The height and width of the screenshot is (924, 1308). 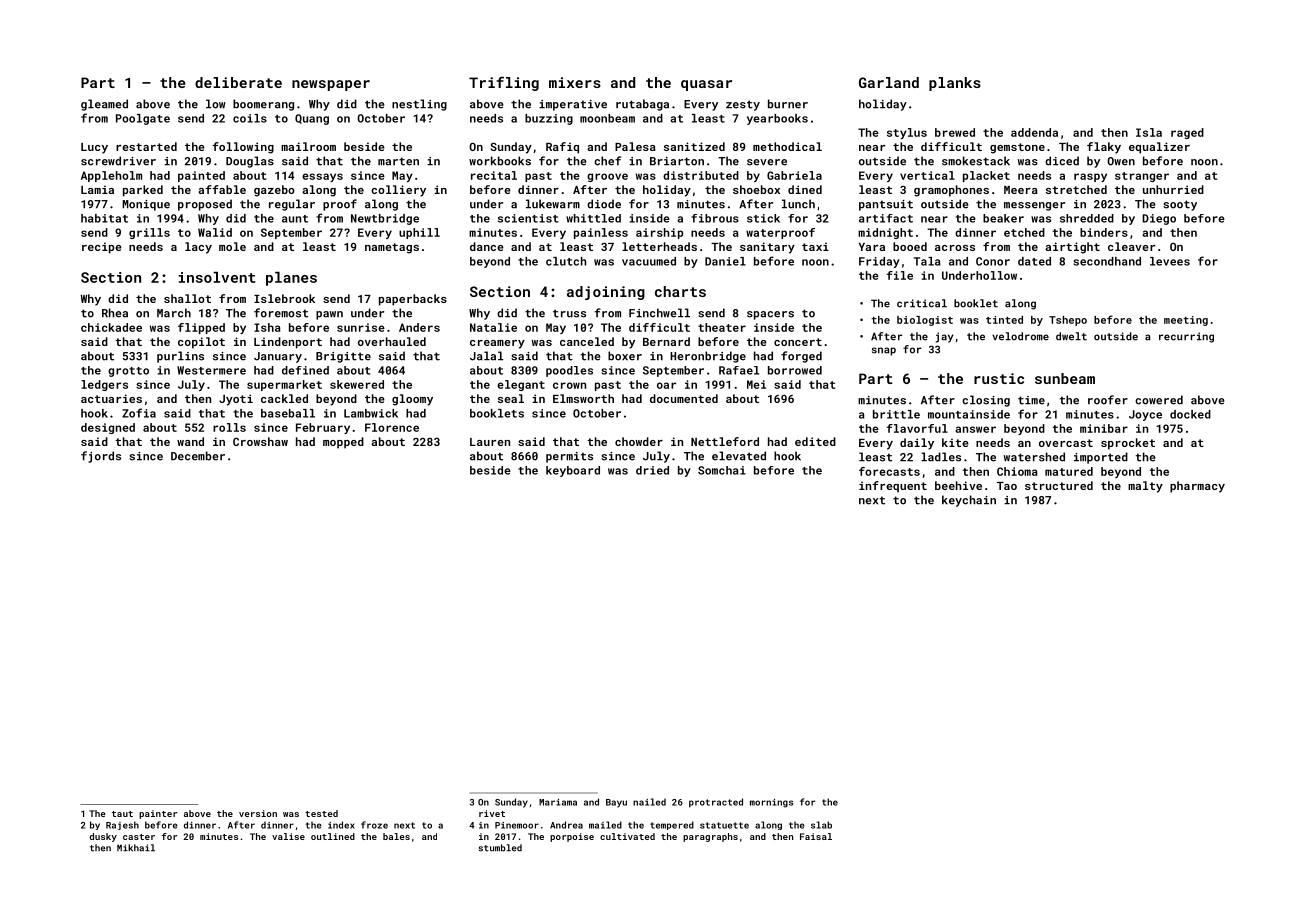 What do you see at coordinates (198, 456) in the screenshot?
I see `December` at bounding box center [198, 456].
